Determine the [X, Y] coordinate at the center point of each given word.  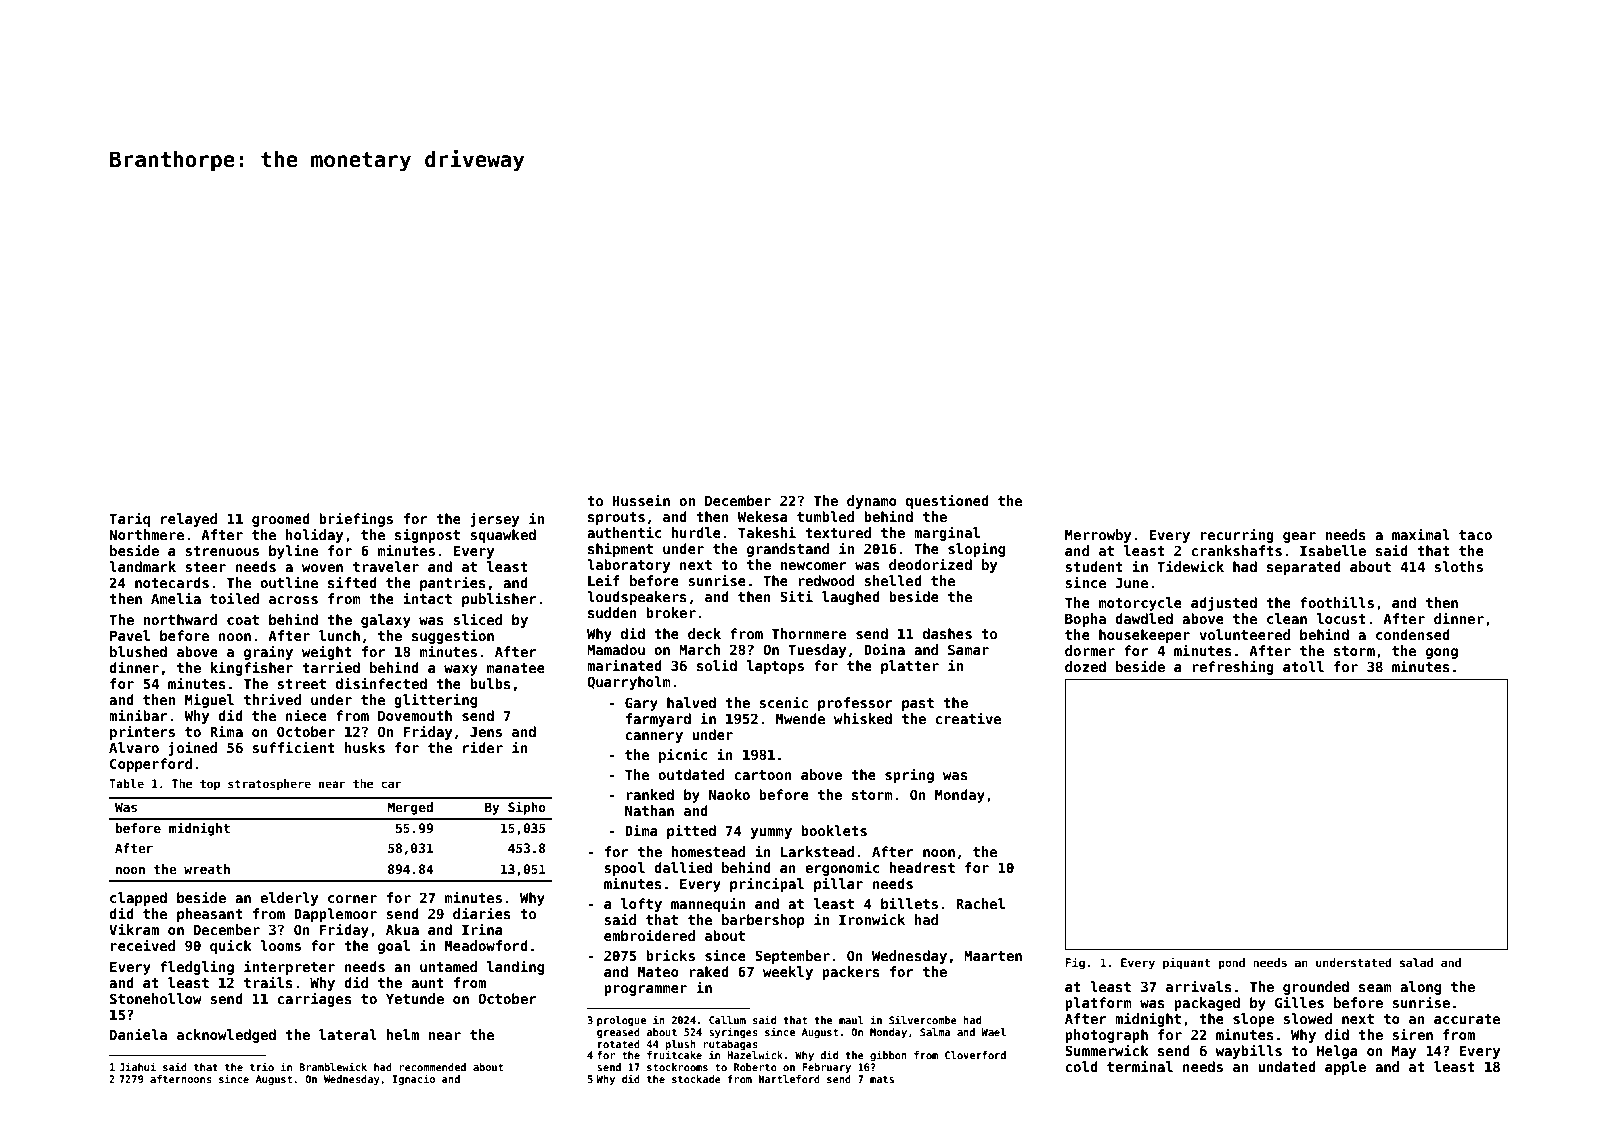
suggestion [453, 636]
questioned [947, 501]
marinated [624, 665]
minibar [138, 715]
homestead [708, 851]
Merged [410, 808]
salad [1416, 962]
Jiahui [137, 1066]
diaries [482, 913]
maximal [1421, 534]
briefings [356, 519]
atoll [1303, 666]
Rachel [980, 903]
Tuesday [817, 651]
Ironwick [872, 919]
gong [1442, 653]
